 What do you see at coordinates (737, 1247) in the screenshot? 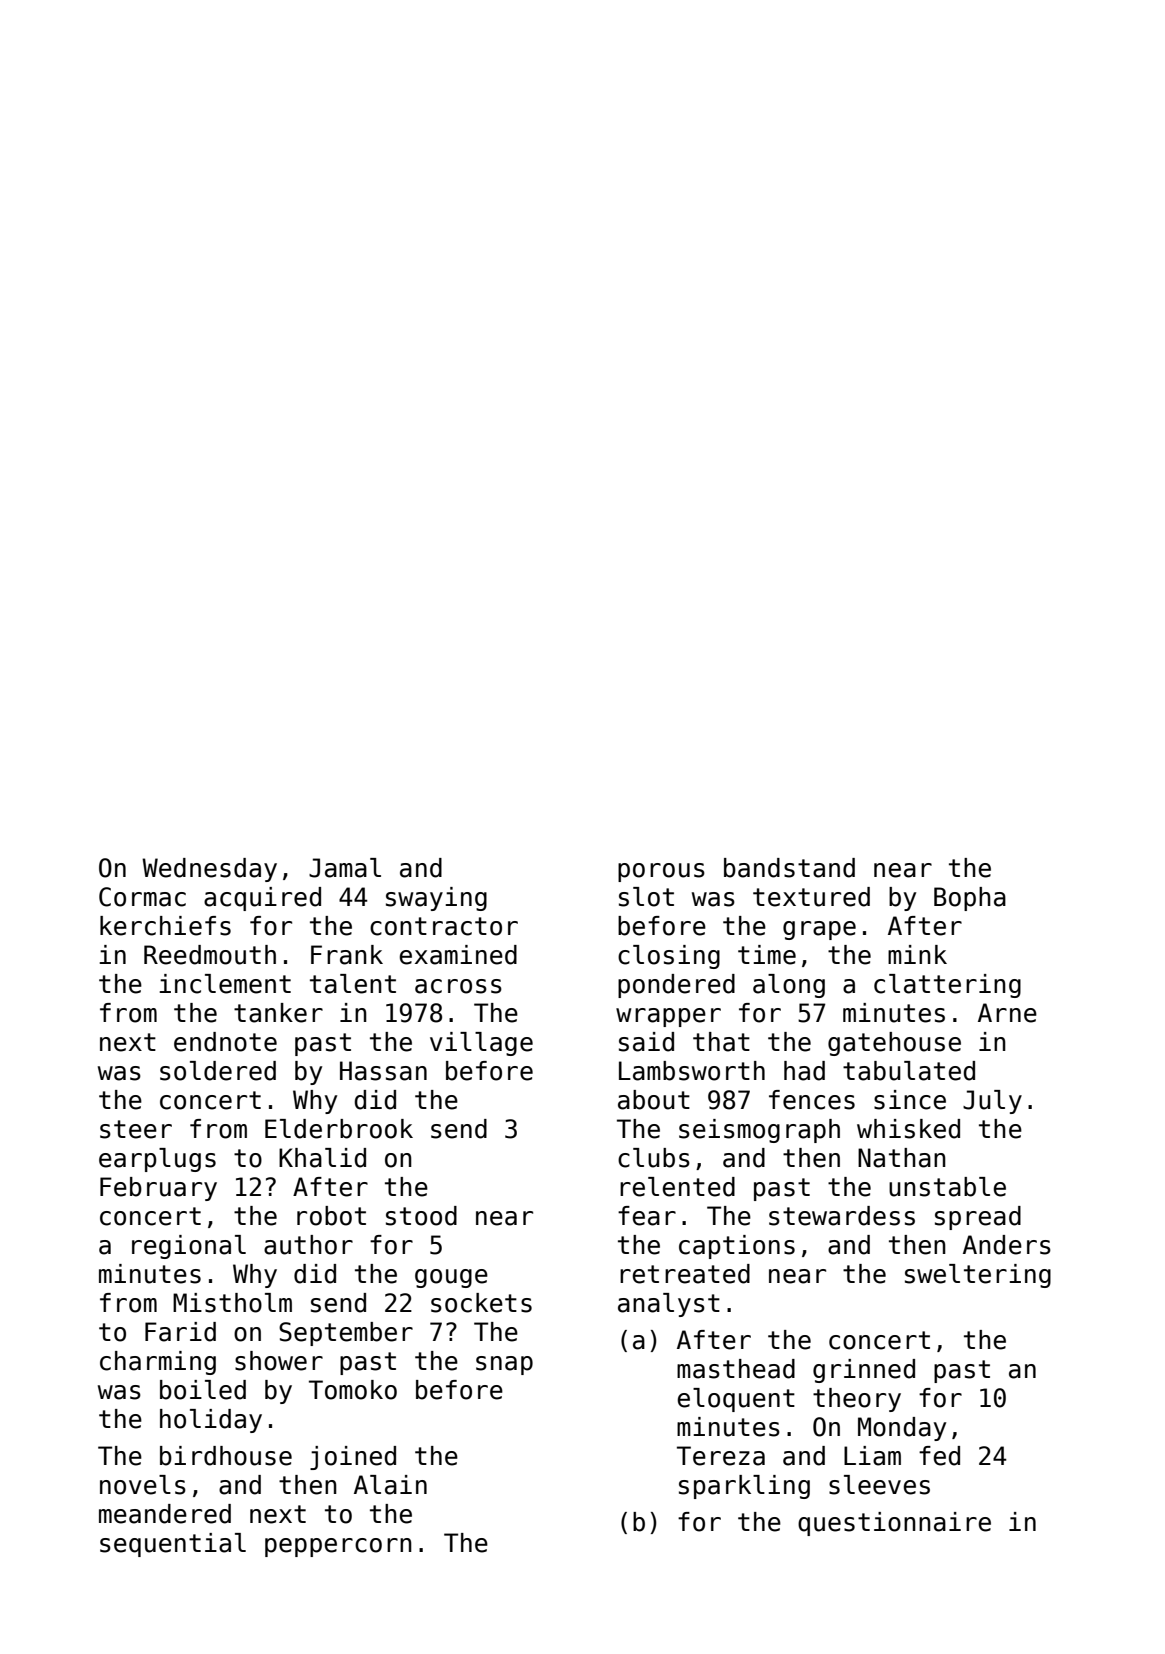
I see `captions` at bounding box center [737, 1247].
